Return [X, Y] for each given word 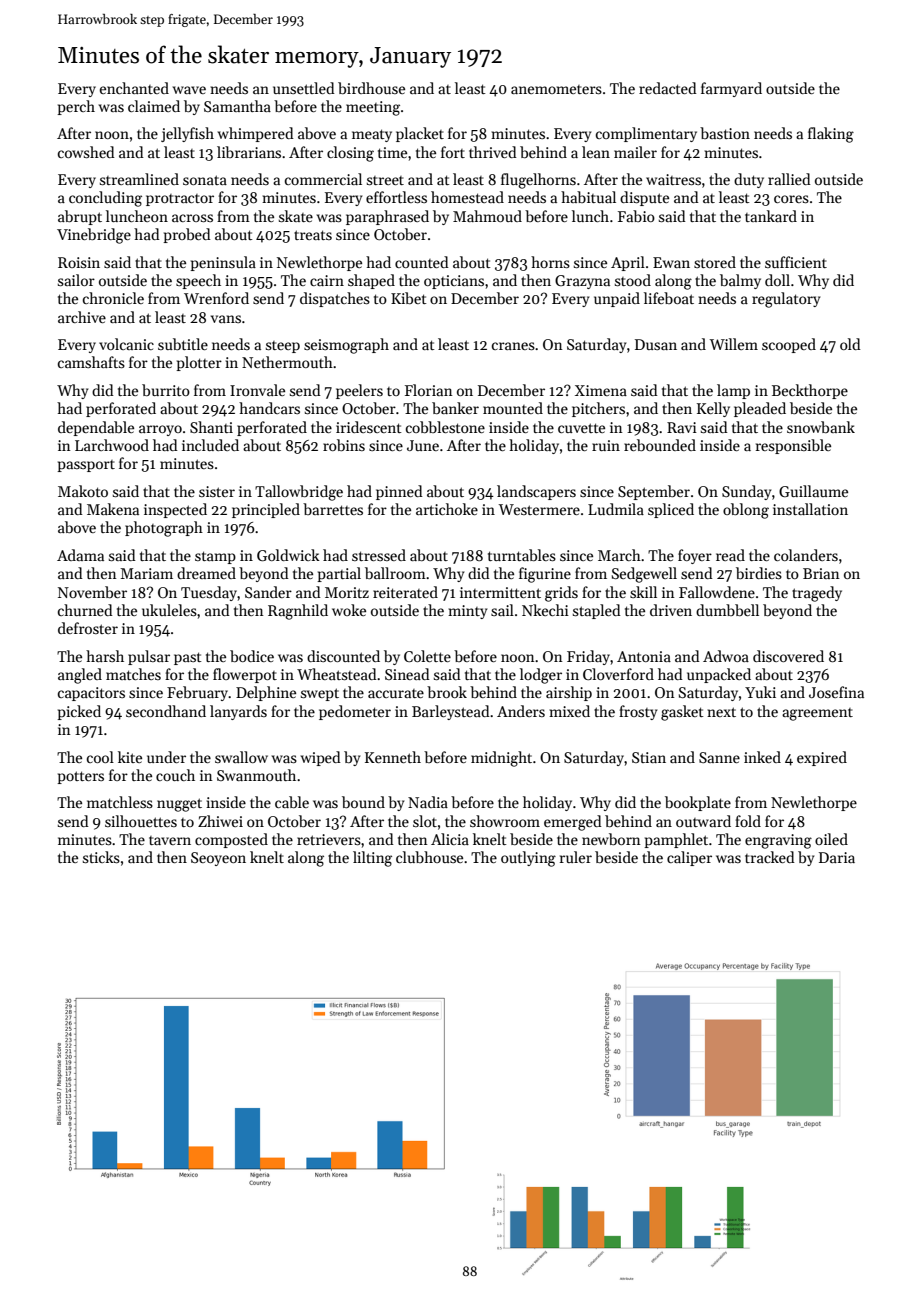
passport [86, 466]
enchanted [134, 88]
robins [344, 445]
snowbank [821, 427]
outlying [528, 859]
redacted [668, 88]
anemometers [556, 89]
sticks [101, 857]
